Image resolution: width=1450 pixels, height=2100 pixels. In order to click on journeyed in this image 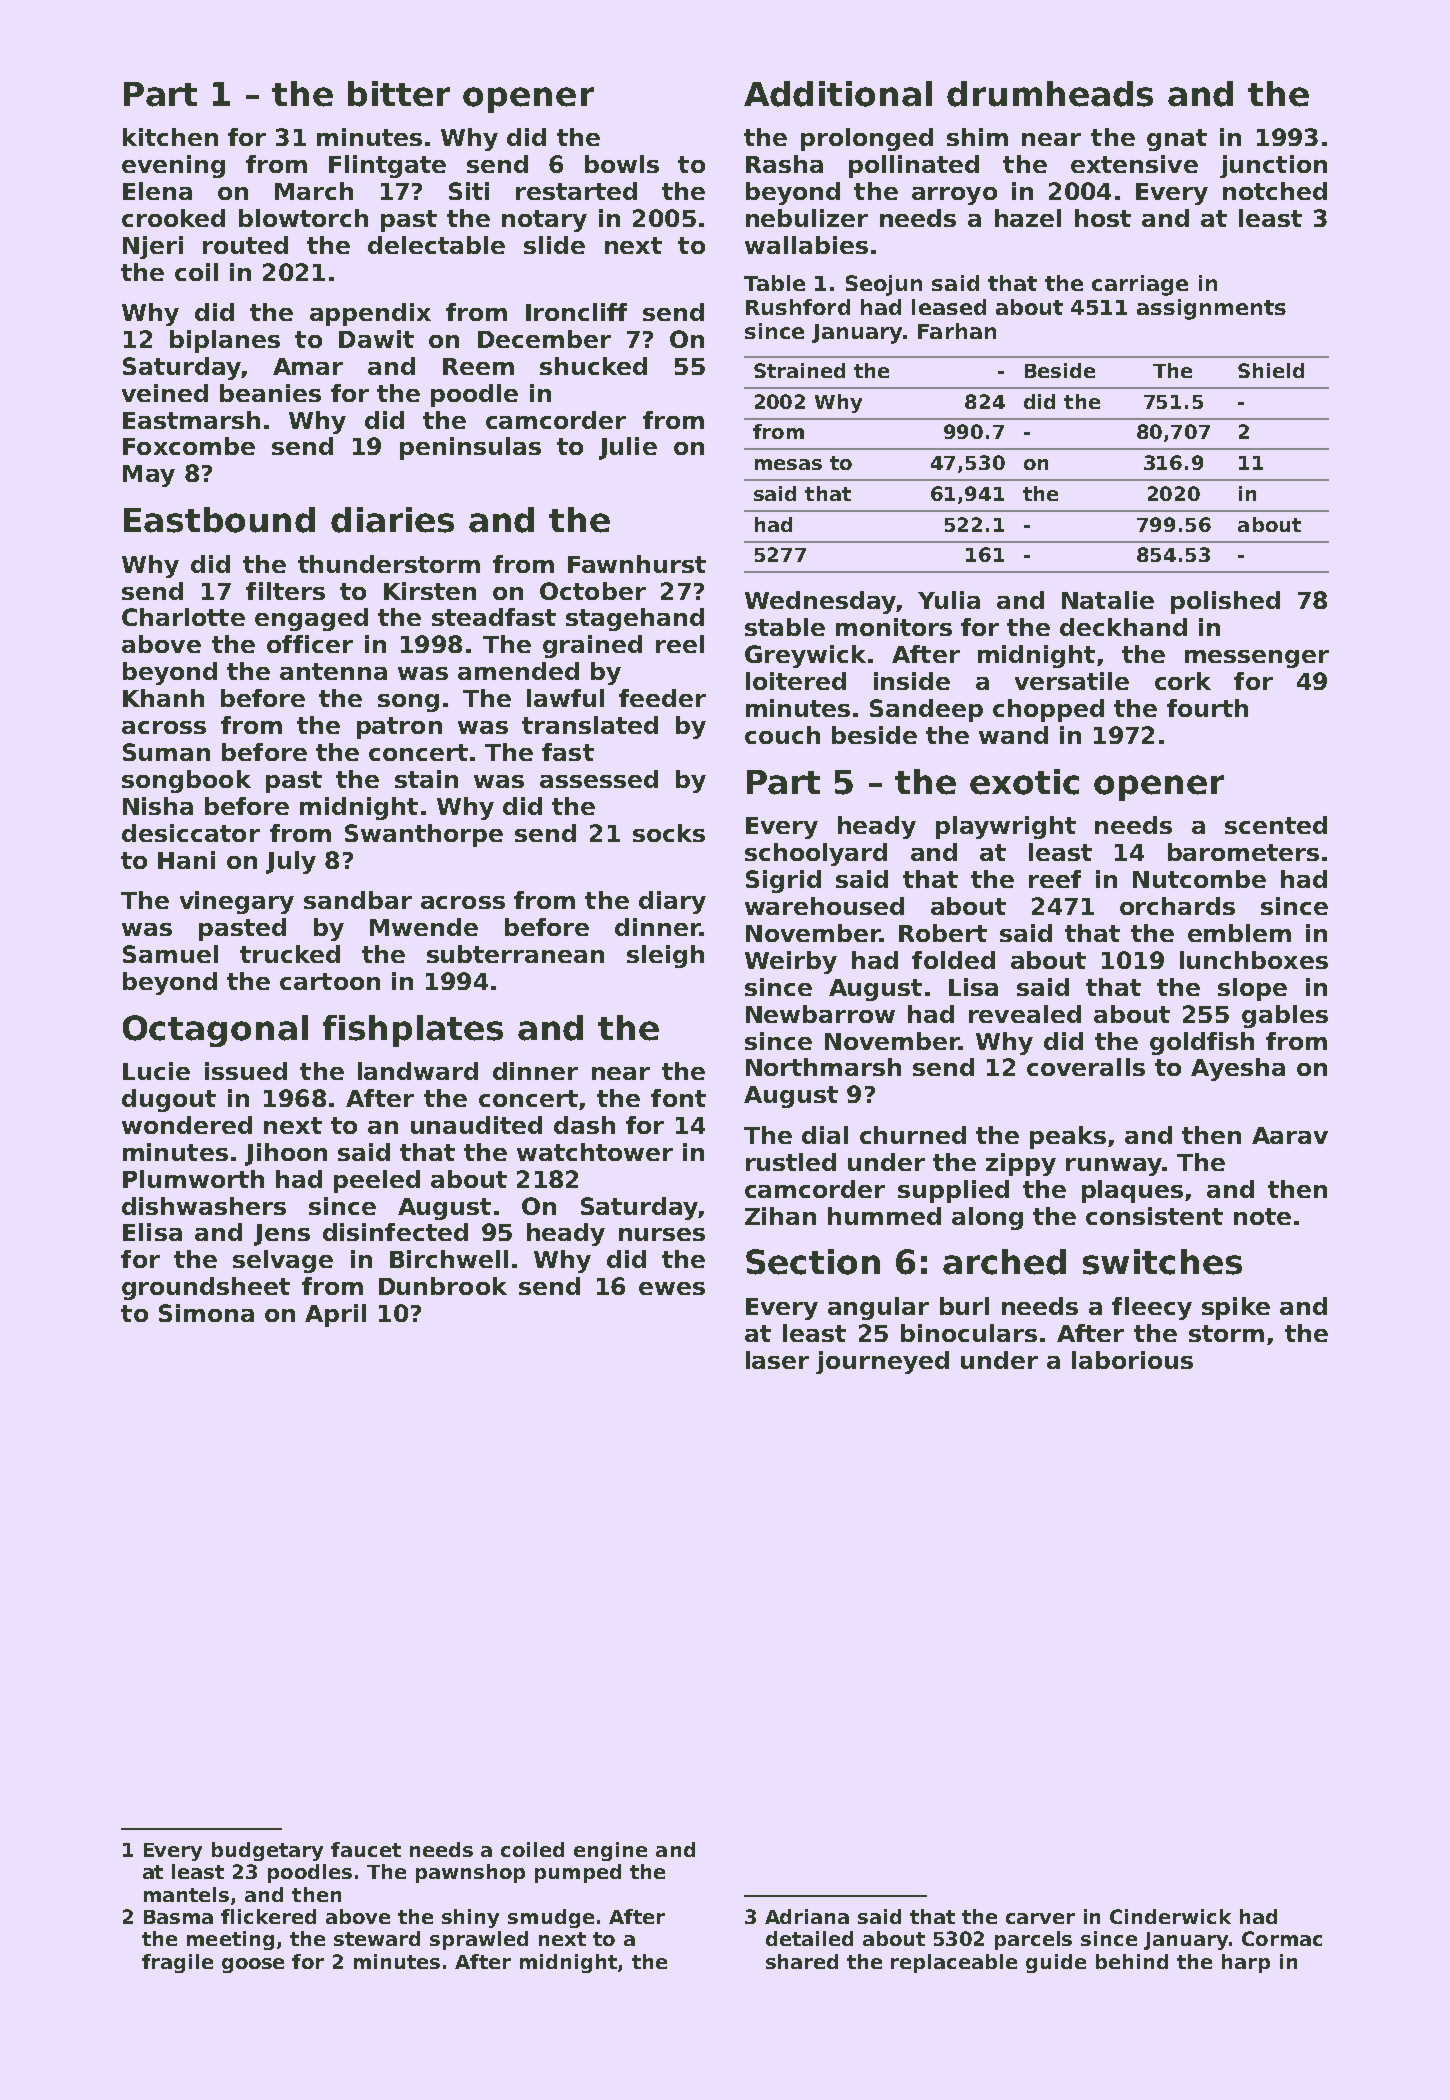, I will do `click(882, 1362)`.
